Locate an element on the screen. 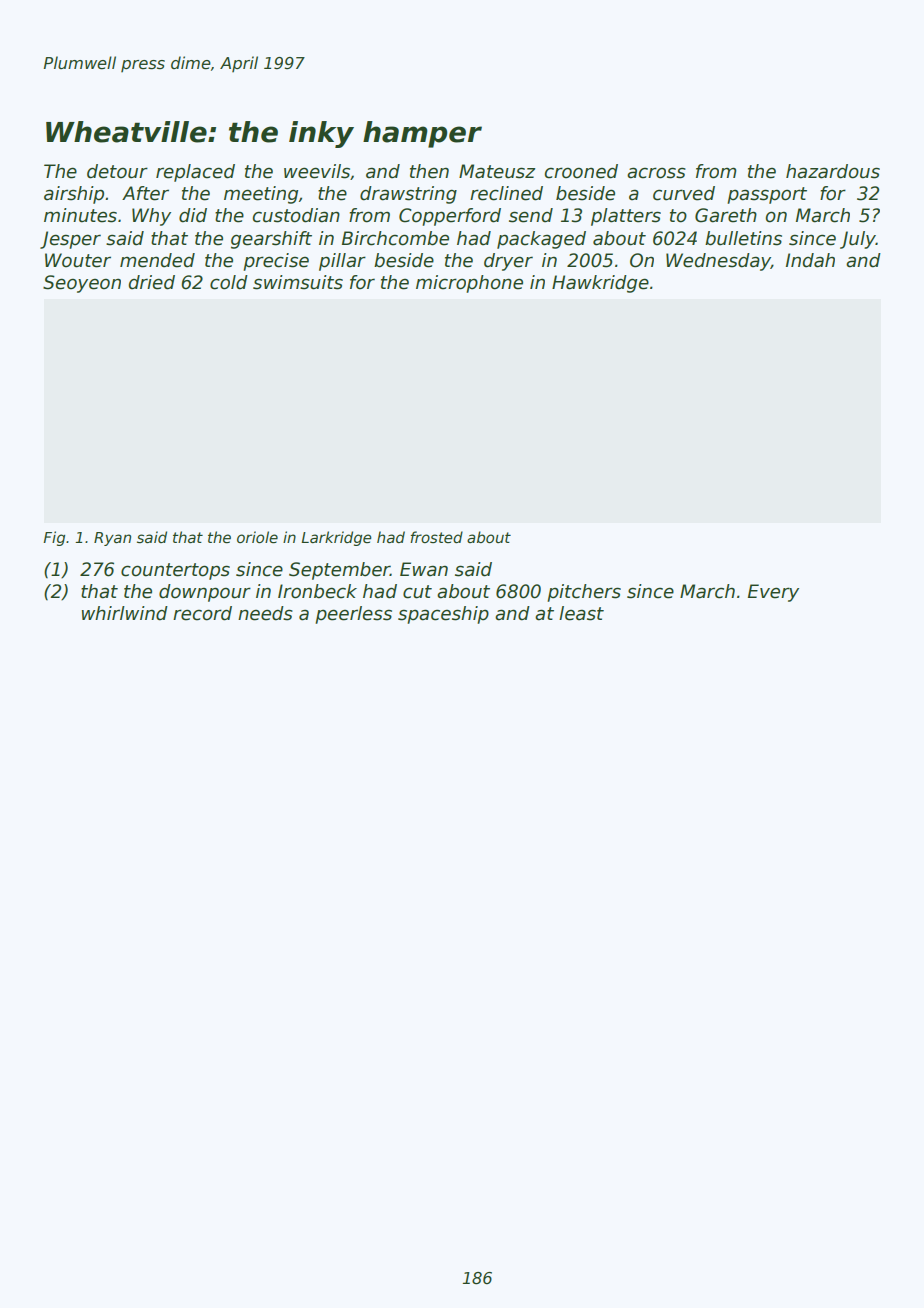 Image resolution: width=924 pixels, height=1308 pixels. July is located at coordinates (858, 240).
